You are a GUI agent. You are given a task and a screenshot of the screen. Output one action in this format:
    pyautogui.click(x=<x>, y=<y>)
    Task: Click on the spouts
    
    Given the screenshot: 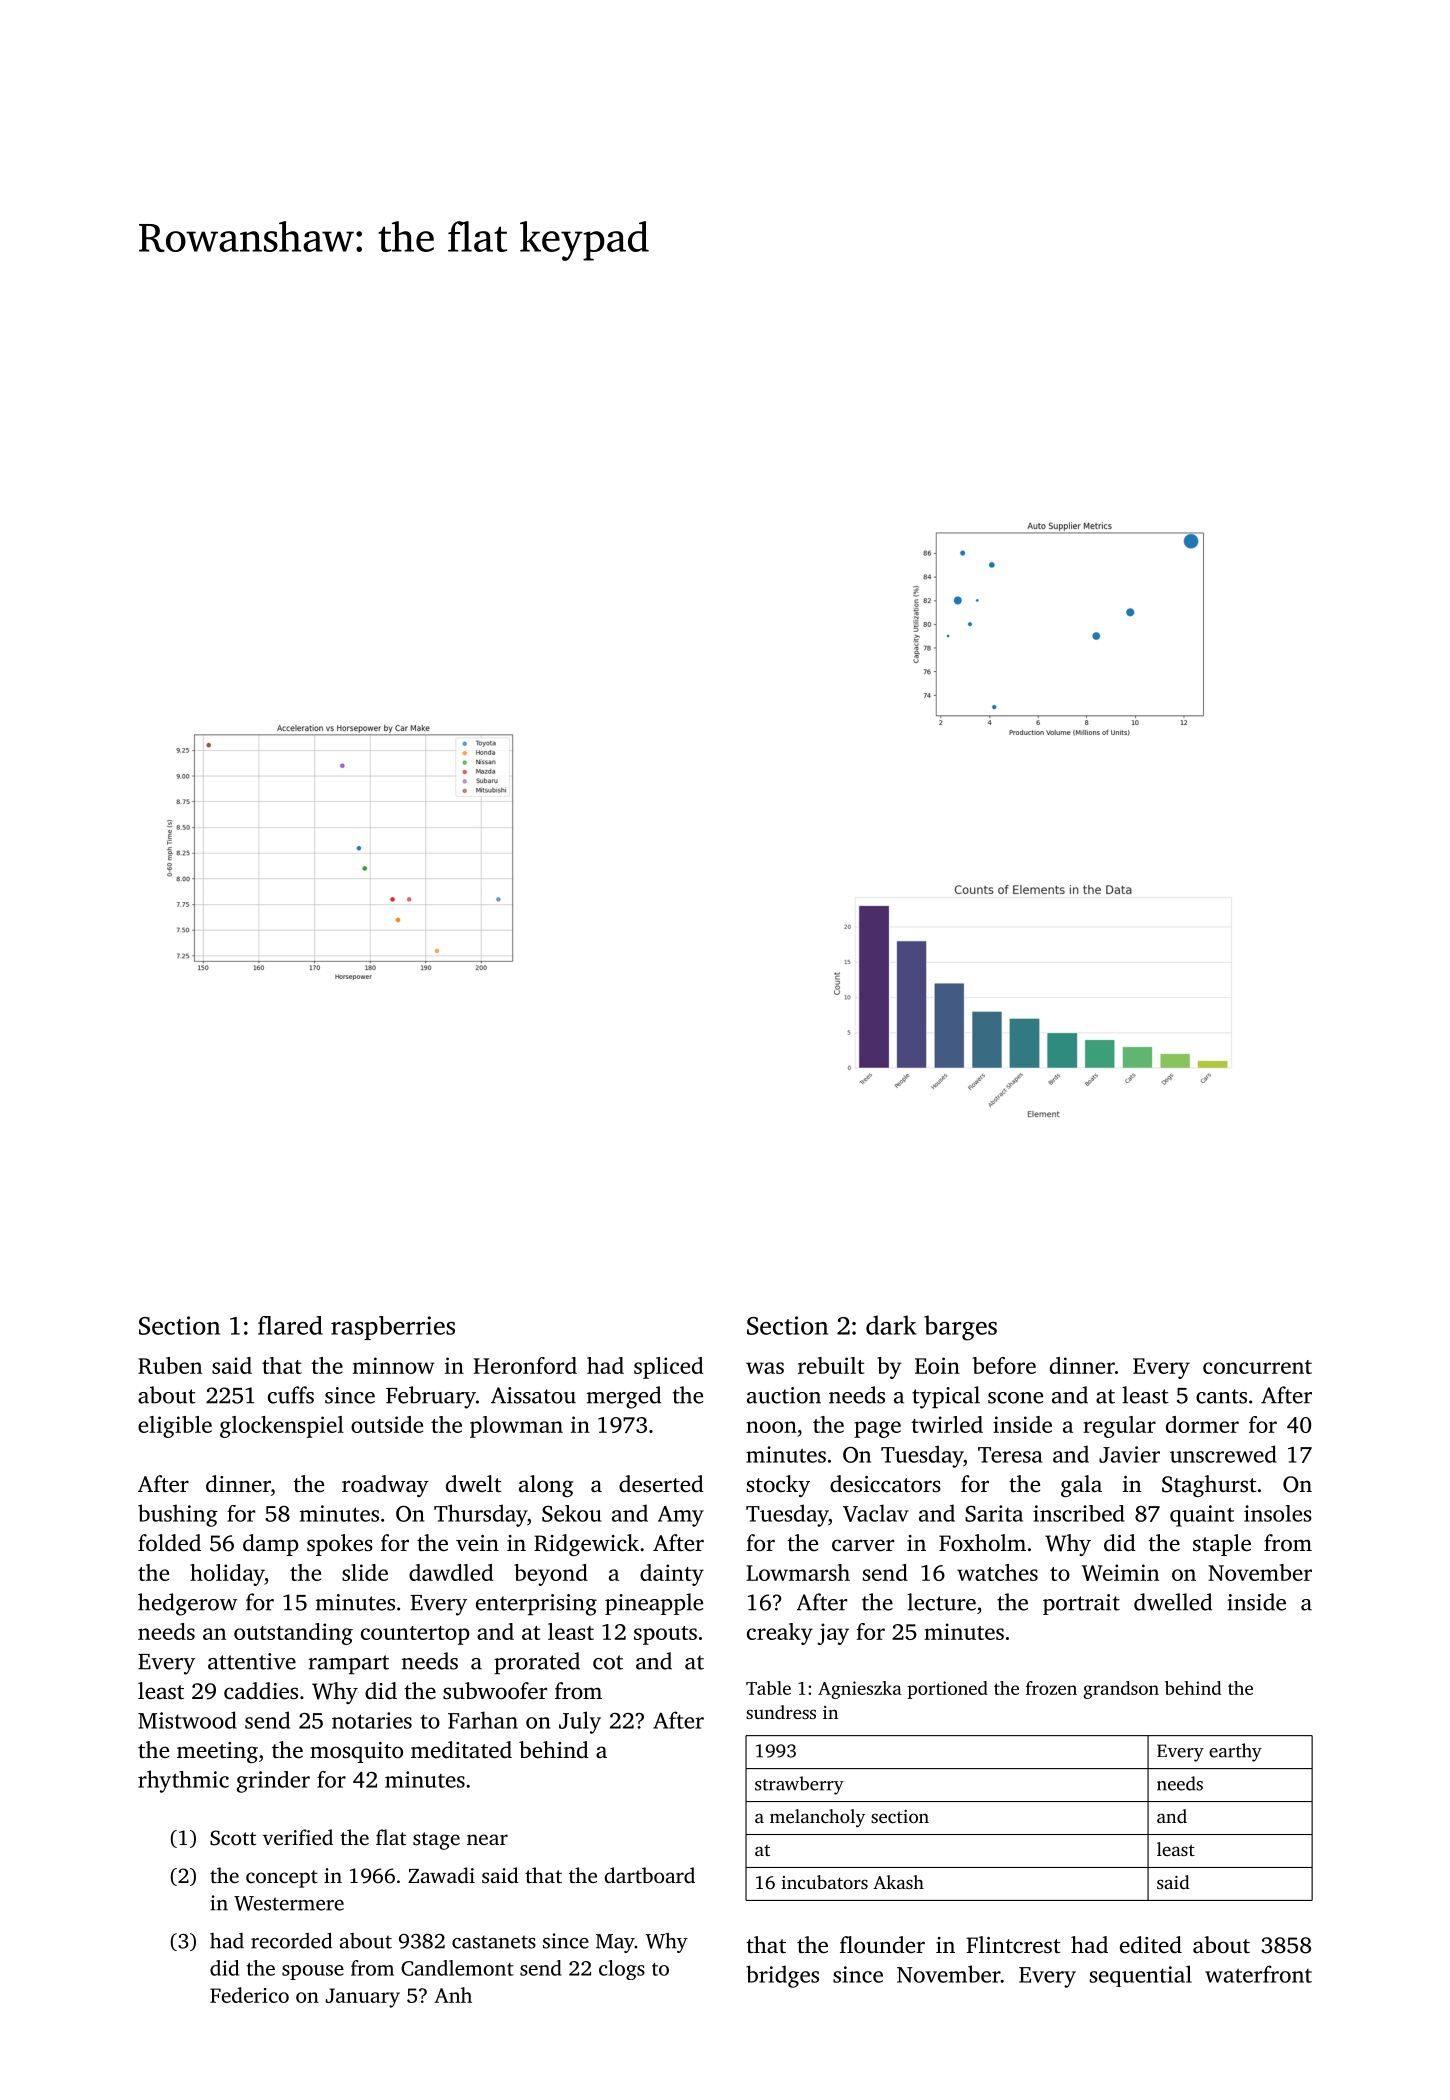 What is the action you would take?
    pyautogui.click(x=665, y=1635)
